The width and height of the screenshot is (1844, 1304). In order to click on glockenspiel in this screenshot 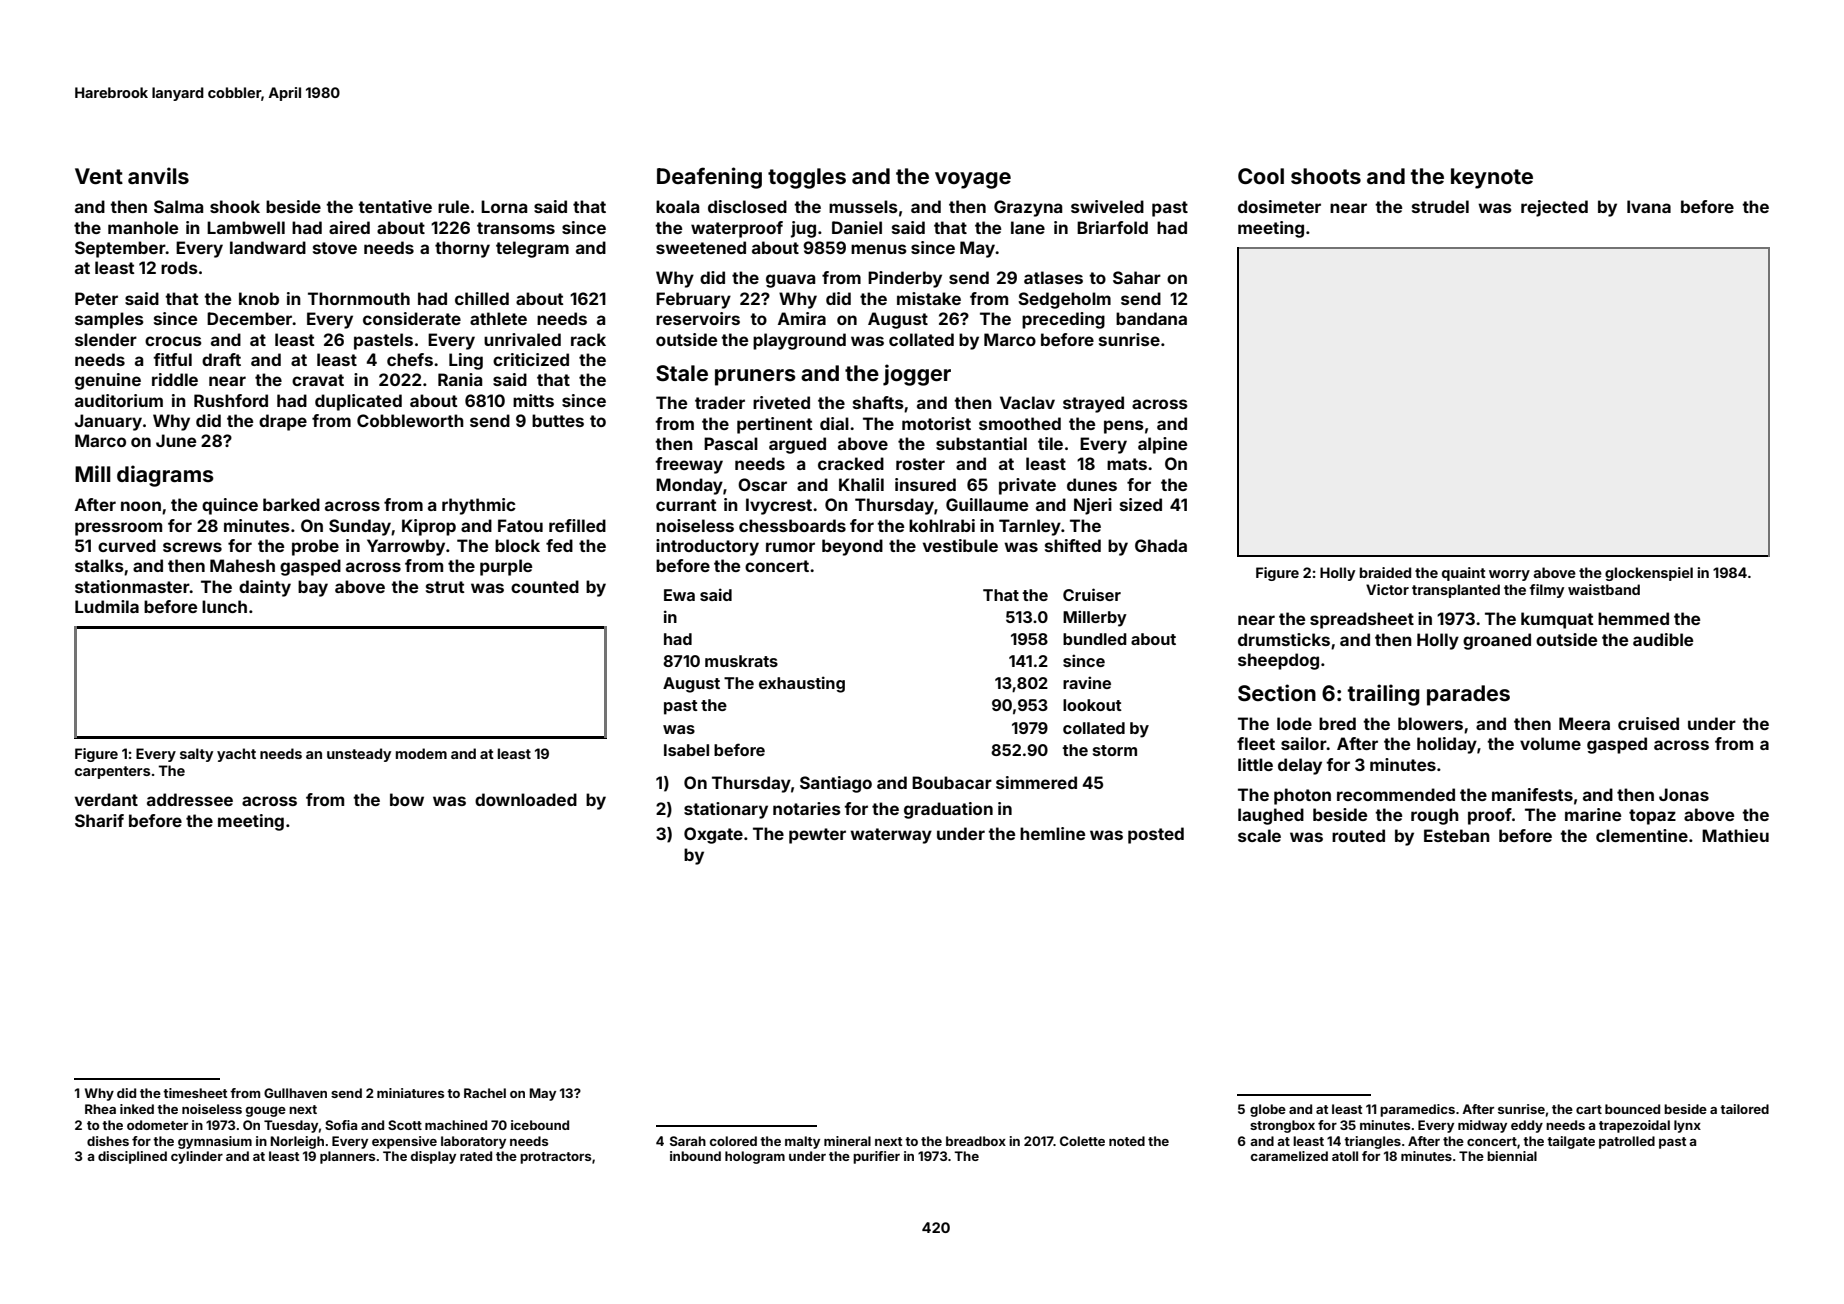, I will do `click(1649, 574)`.
